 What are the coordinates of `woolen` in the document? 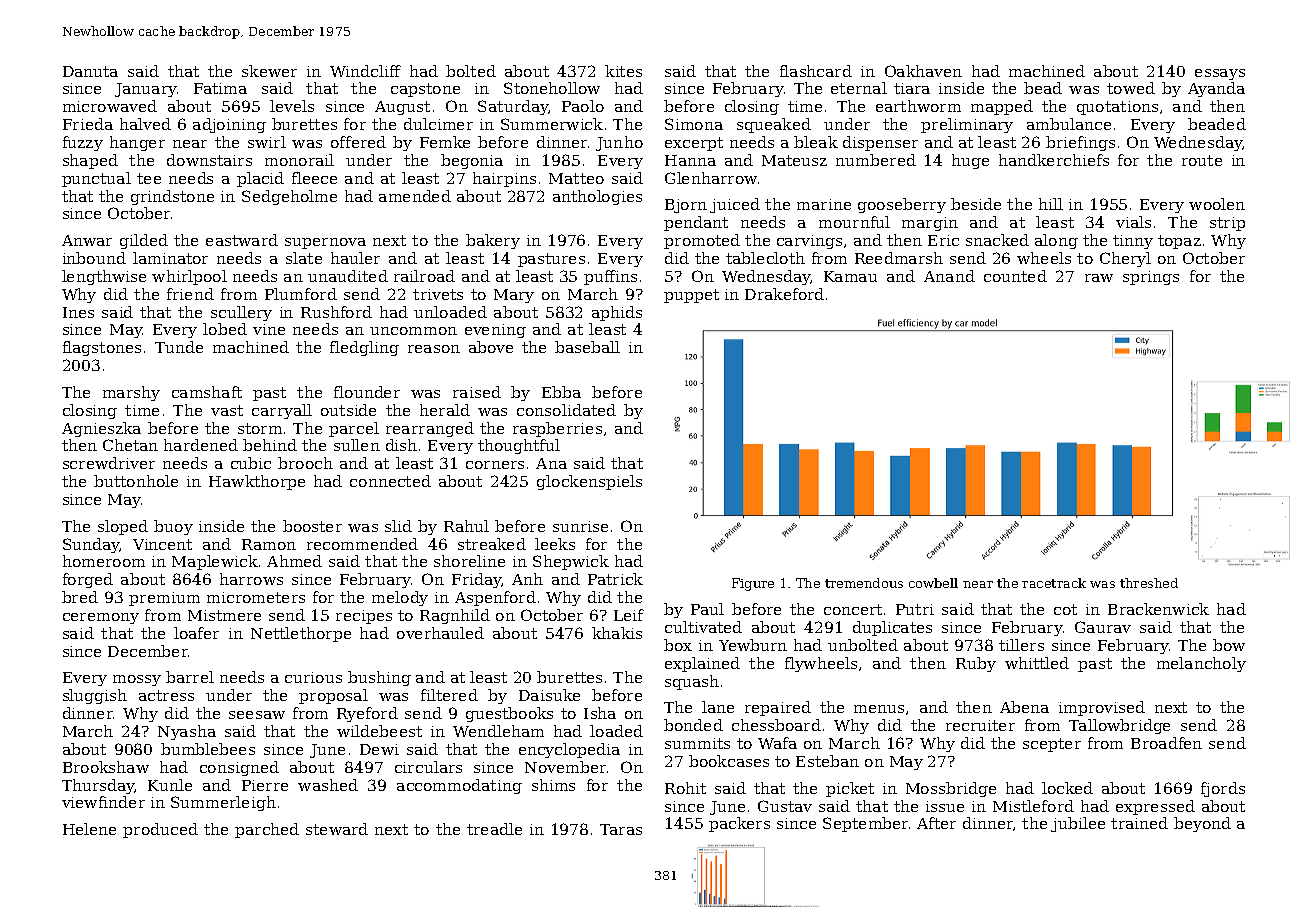 It's located at (1217, 204).
